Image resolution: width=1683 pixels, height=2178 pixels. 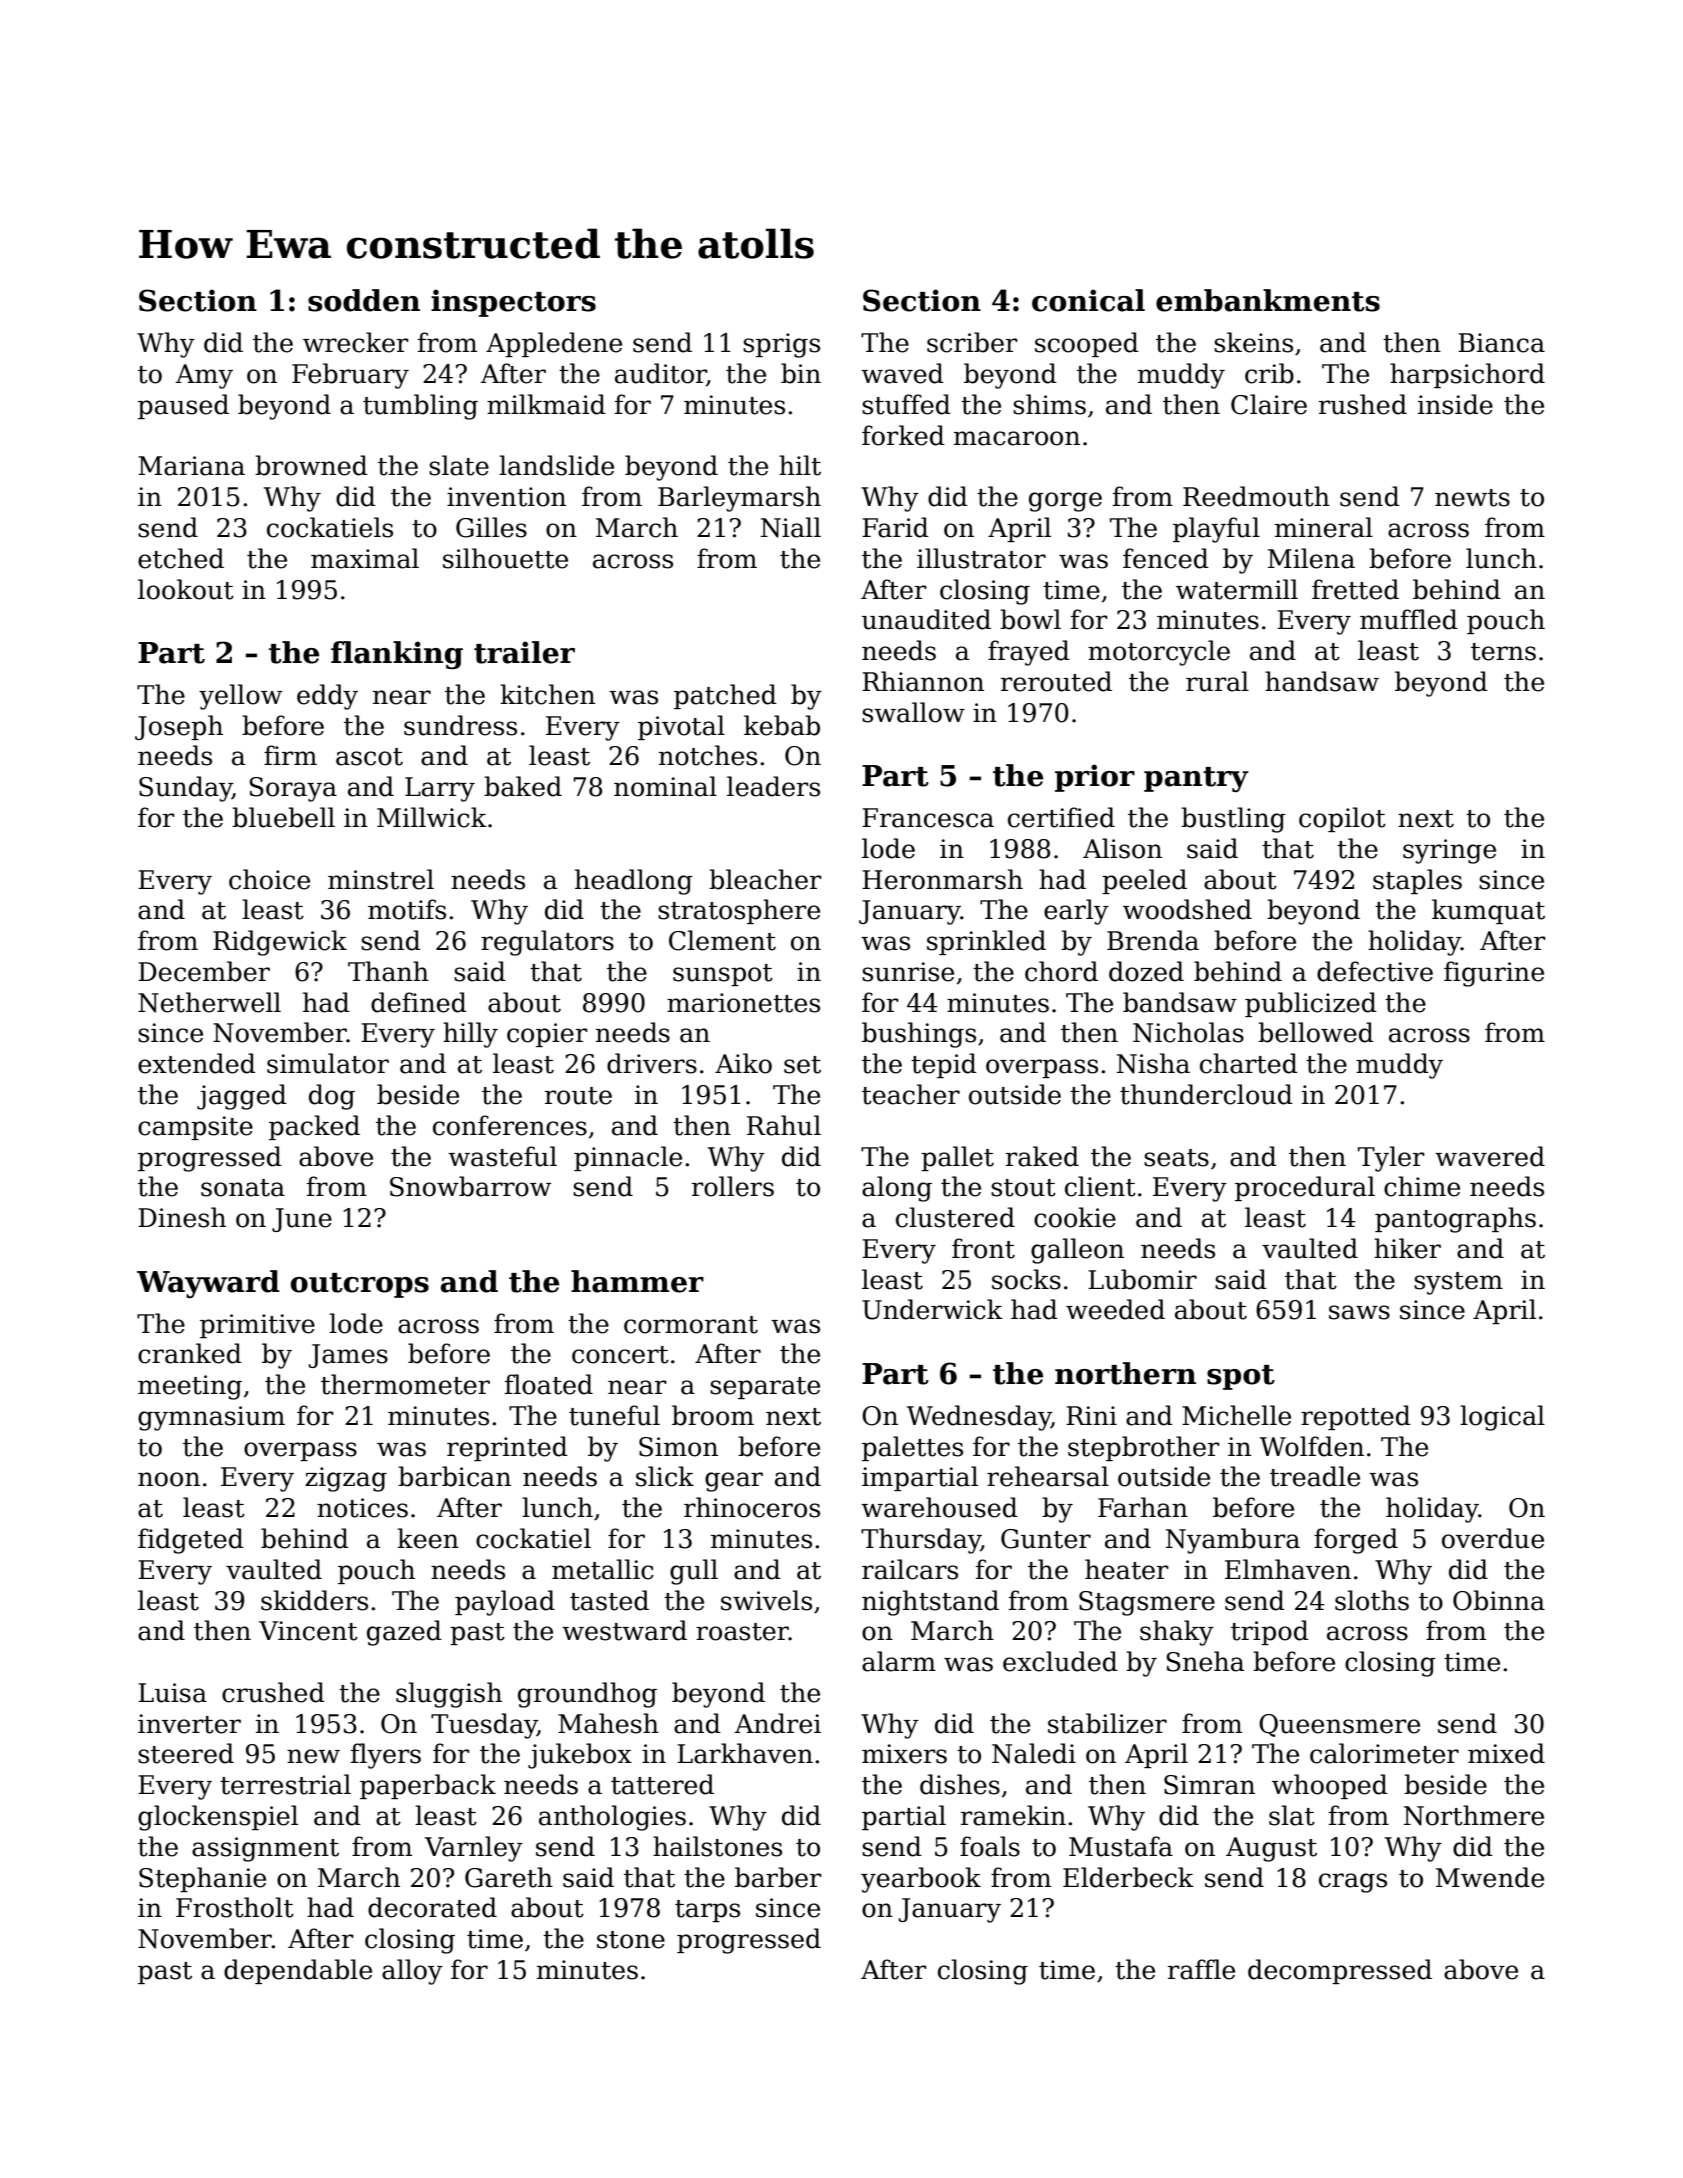 What do you see at coordinates (369, 757) in the screenshot?
I see `ascot` at bounding box center [369, 757].
